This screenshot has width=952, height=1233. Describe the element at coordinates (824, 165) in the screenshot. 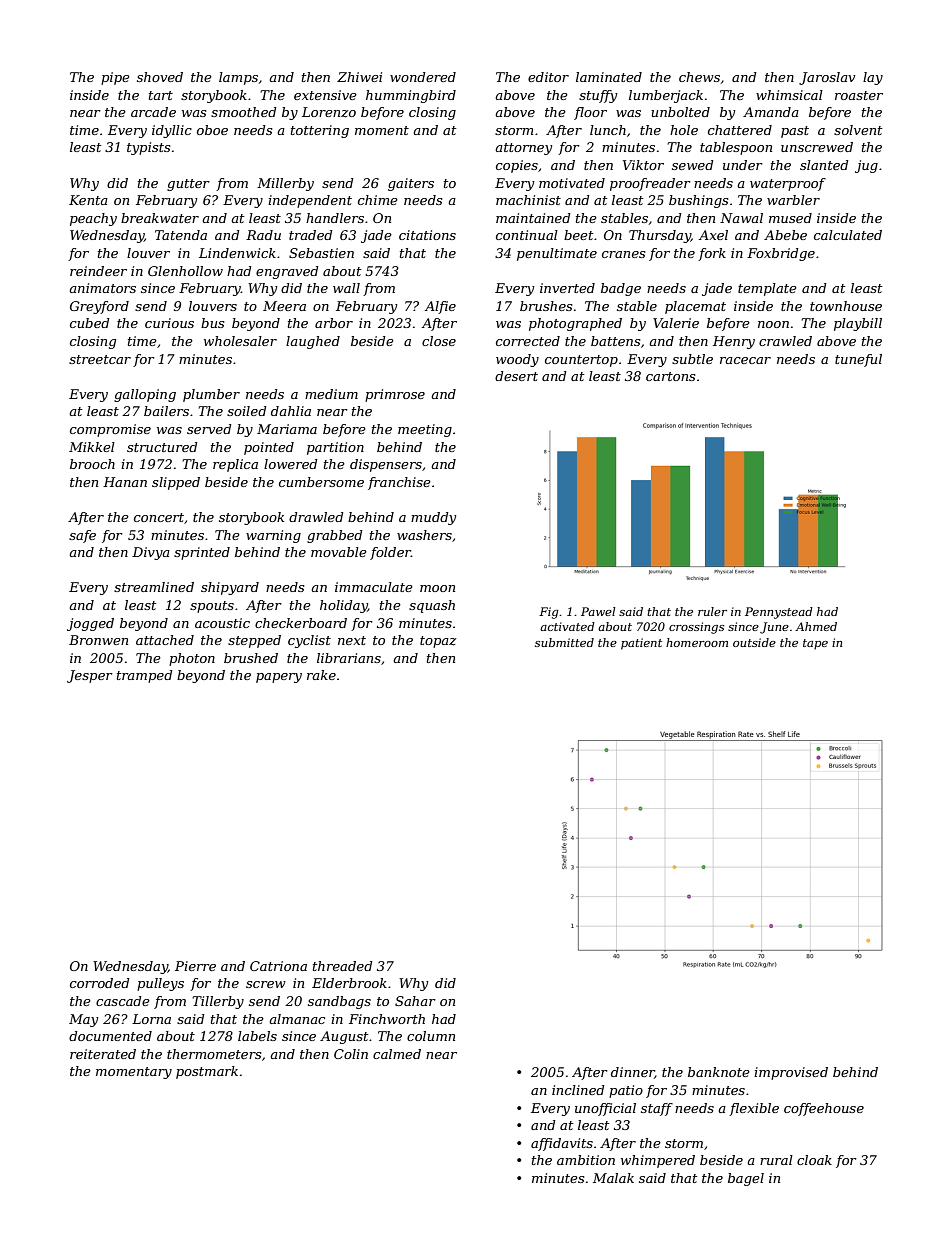

I see `slanted` at that location.
